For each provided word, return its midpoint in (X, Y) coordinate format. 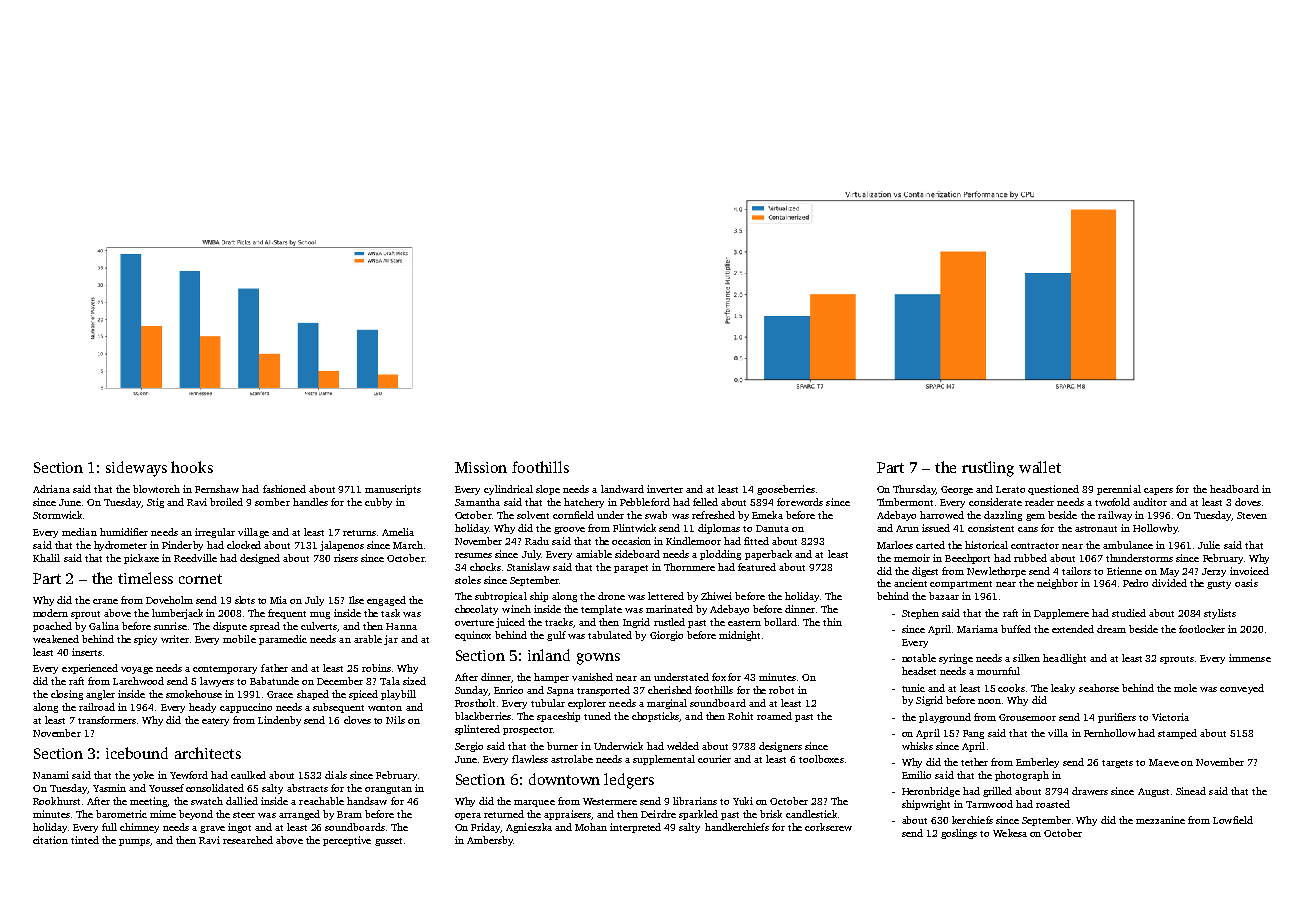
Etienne (1124, 571)
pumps (134, 842)
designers (780, 747)
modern (50, 613)
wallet (1040, 467)
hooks (192, 467)
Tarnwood (989, 804)
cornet (200, 579)
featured (757, 567)
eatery (215, 722)
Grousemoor (1027, 717)
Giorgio (666, 636)
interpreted (635, 828)
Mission (481, 467)
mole (1185, 688)
